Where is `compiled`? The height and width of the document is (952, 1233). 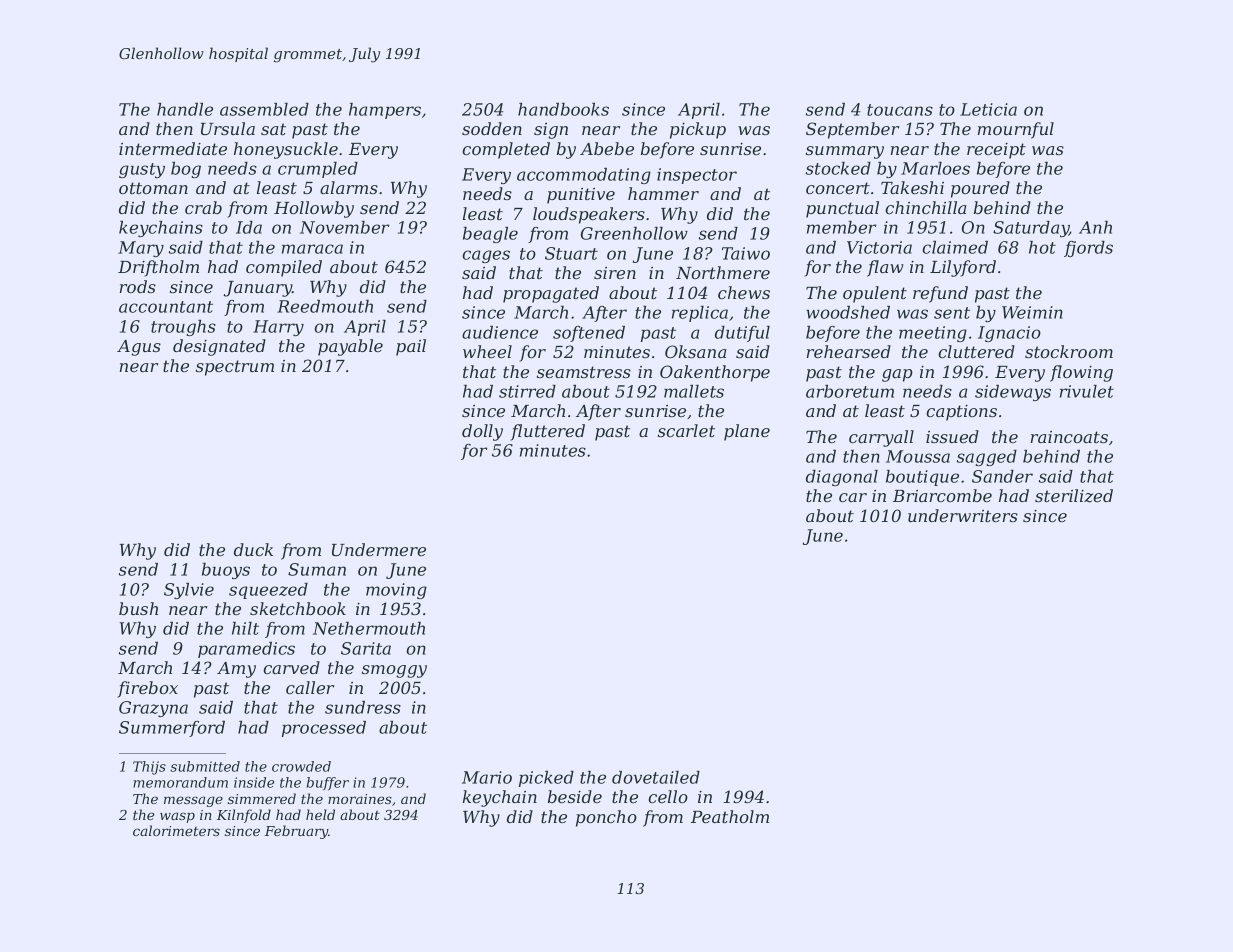 compiled is located at coordinates (284, 268).
